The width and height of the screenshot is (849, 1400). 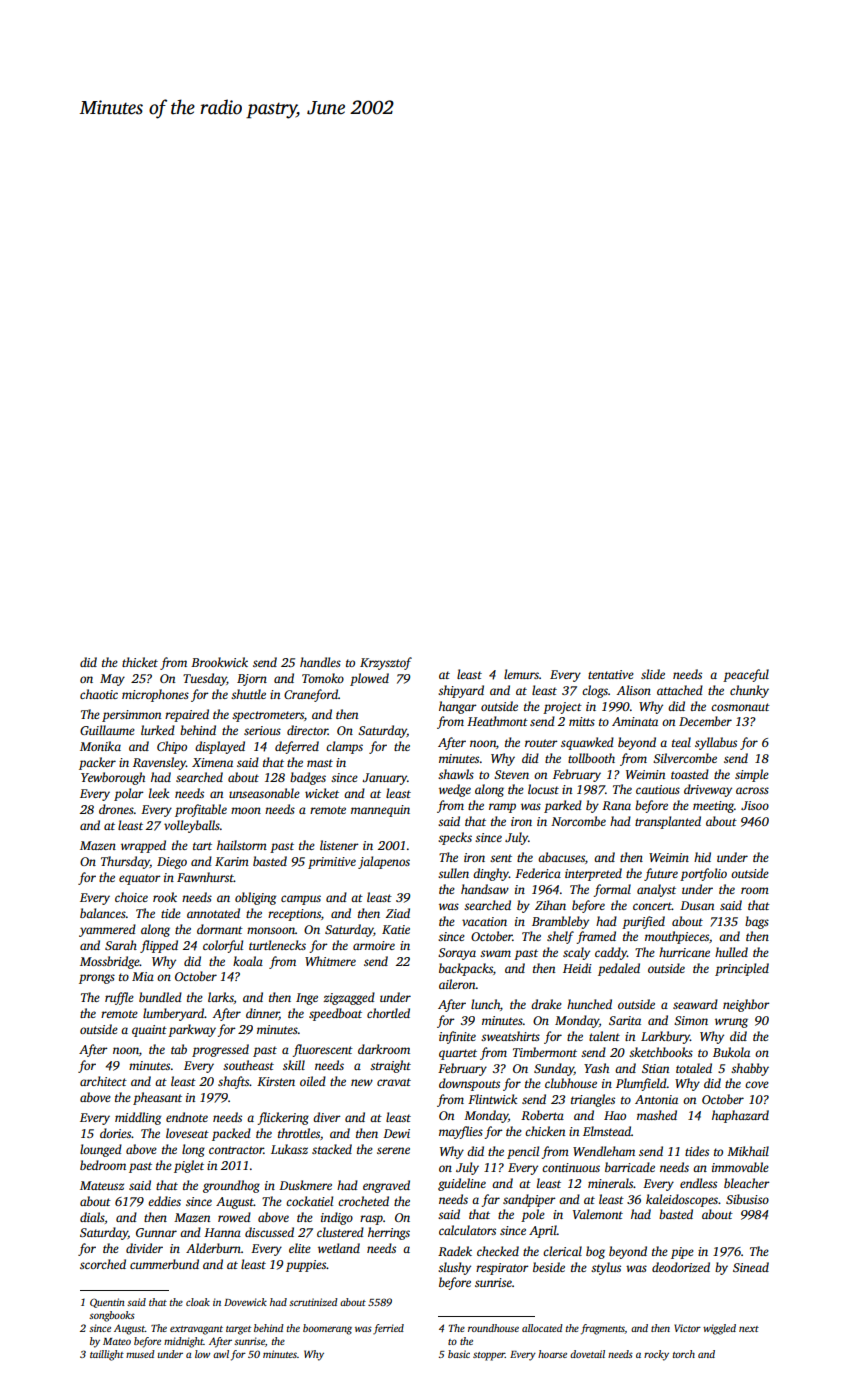 I want to click on lemurs, so click(x=521, y=674).
